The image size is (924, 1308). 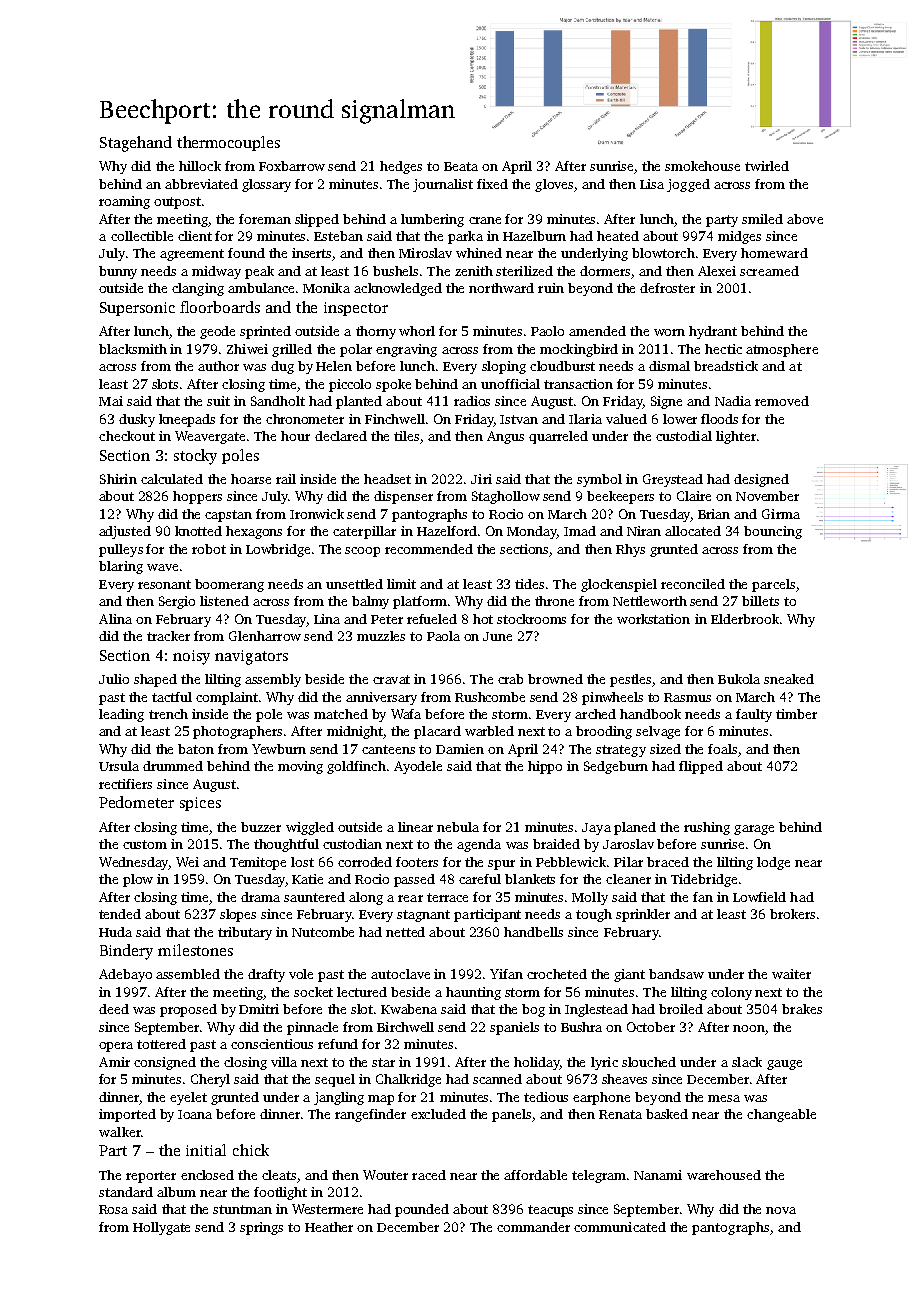 What do you see at coordinates (724, 1175) in the screenshot?
I see `warehoused` at bounding box center [724, 1175].
